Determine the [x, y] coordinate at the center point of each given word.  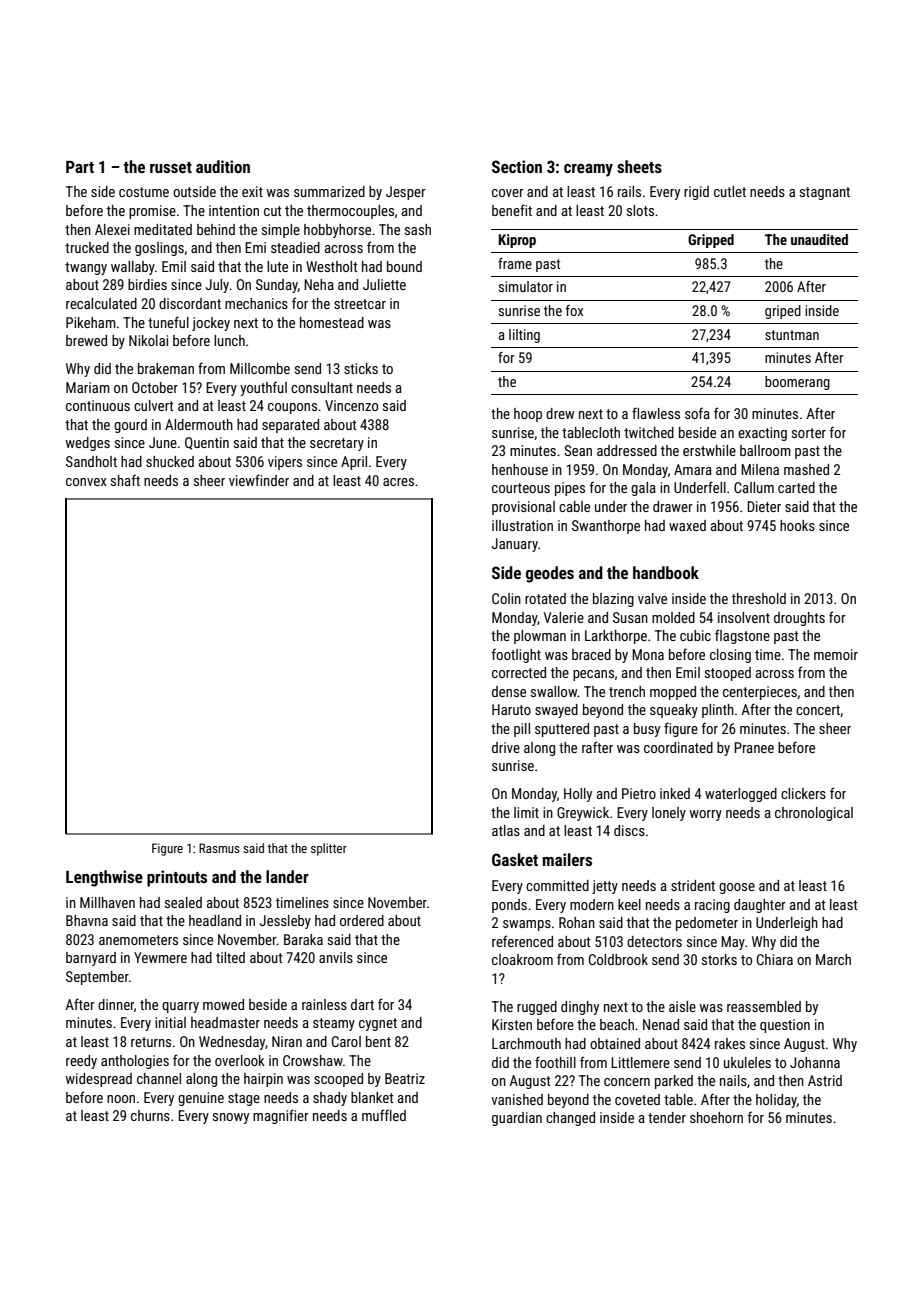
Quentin [207, 443]
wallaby [133, 268]
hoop [528, 415]
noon [121, 1099]
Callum [754, 487]
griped [783, 312]
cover [508, 193]
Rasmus [219, 848]
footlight [516, 655]
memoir [836, 654]
